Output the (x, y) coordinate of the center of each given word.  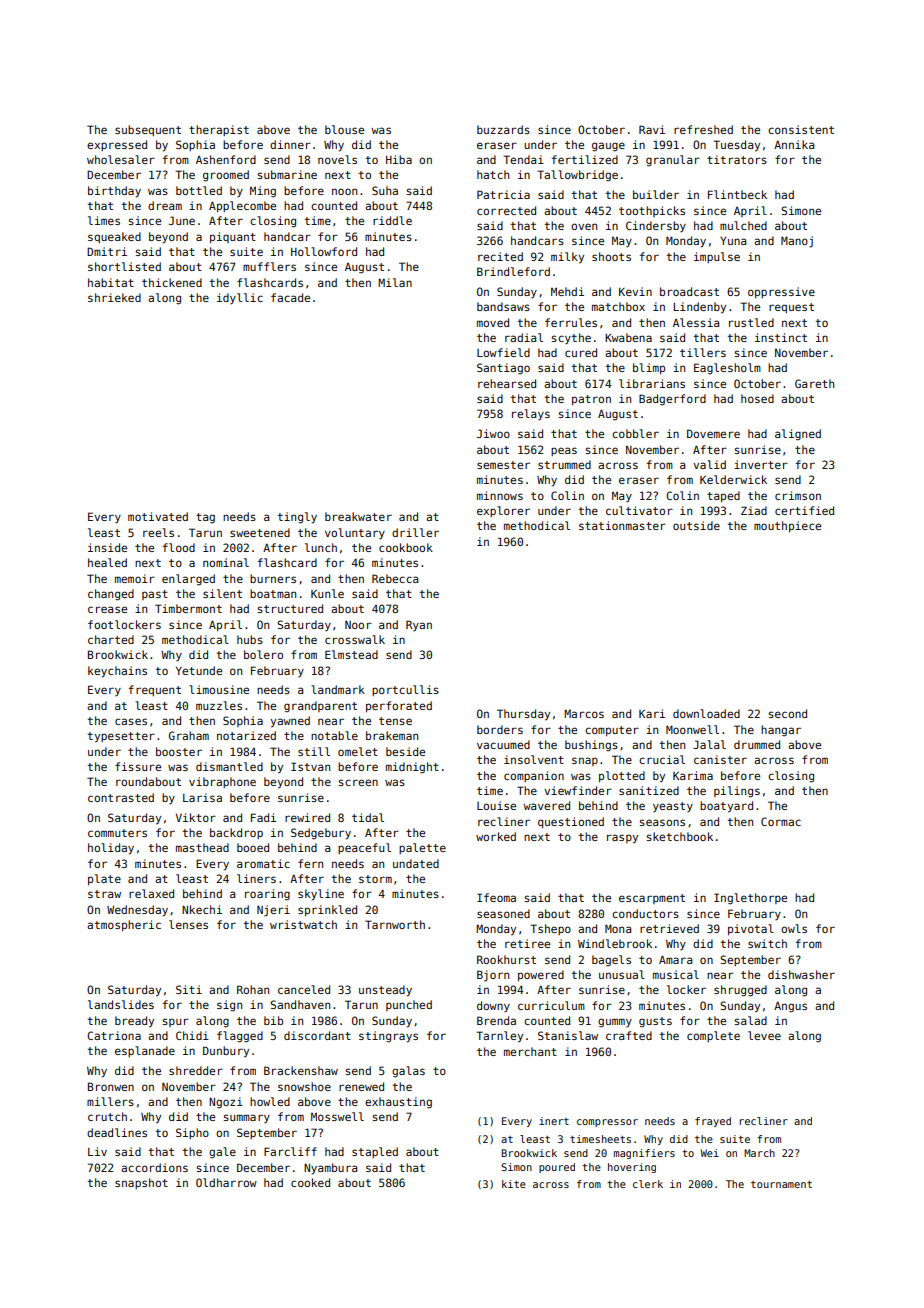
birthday (114, 192)
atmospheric (124, 925)
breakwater (358, 516)
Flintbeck (737, 194)
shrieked (114, 297)
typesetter (121, 737)
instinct (781, 337)
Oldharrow (226, 1182)
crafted (629, 1035)
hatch (493, 174)
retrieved (669, 928)
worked (496, 836)
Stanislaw (568, 1035)
